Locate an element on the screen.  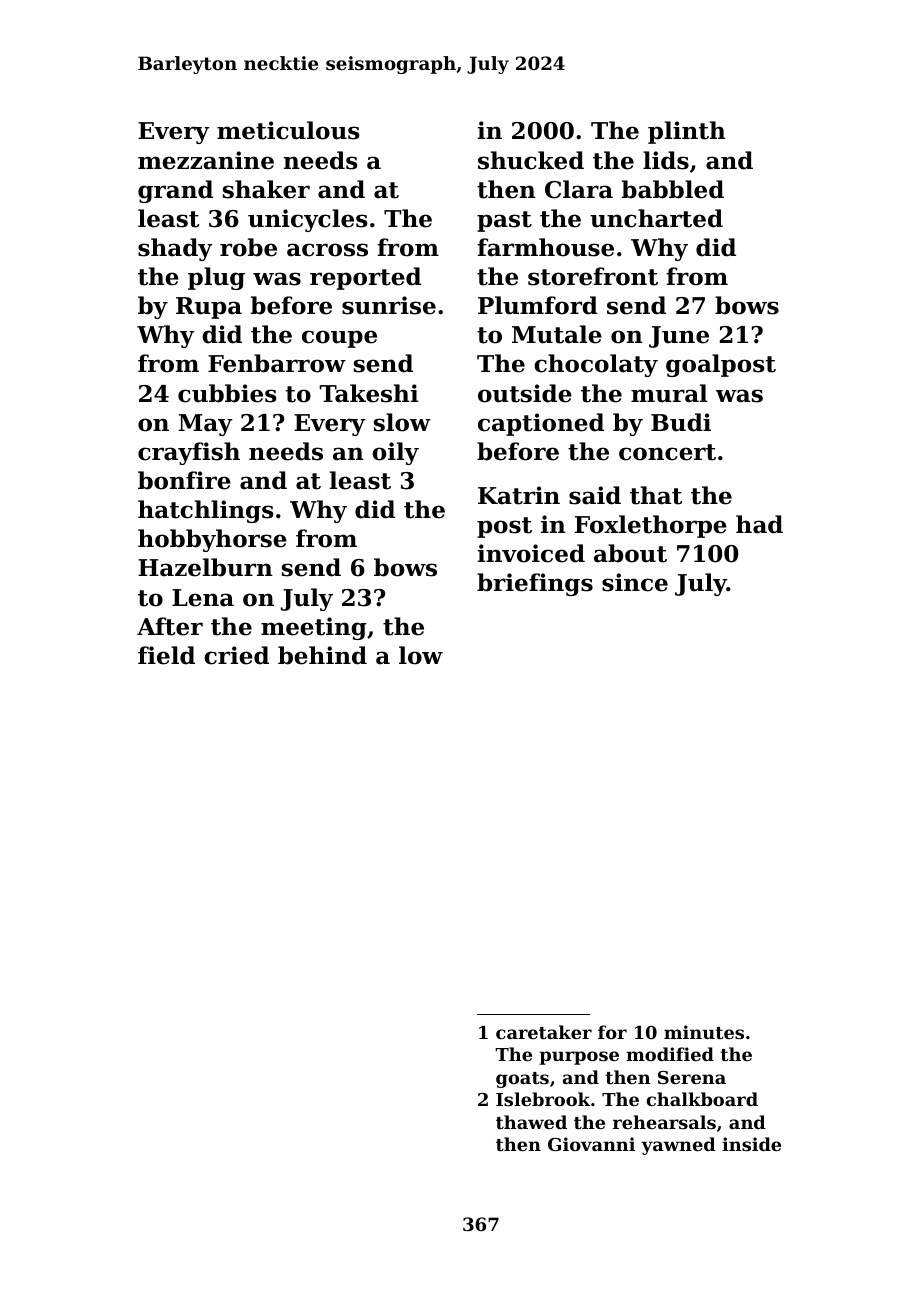
shucked is located at coordinates (531, 160).
